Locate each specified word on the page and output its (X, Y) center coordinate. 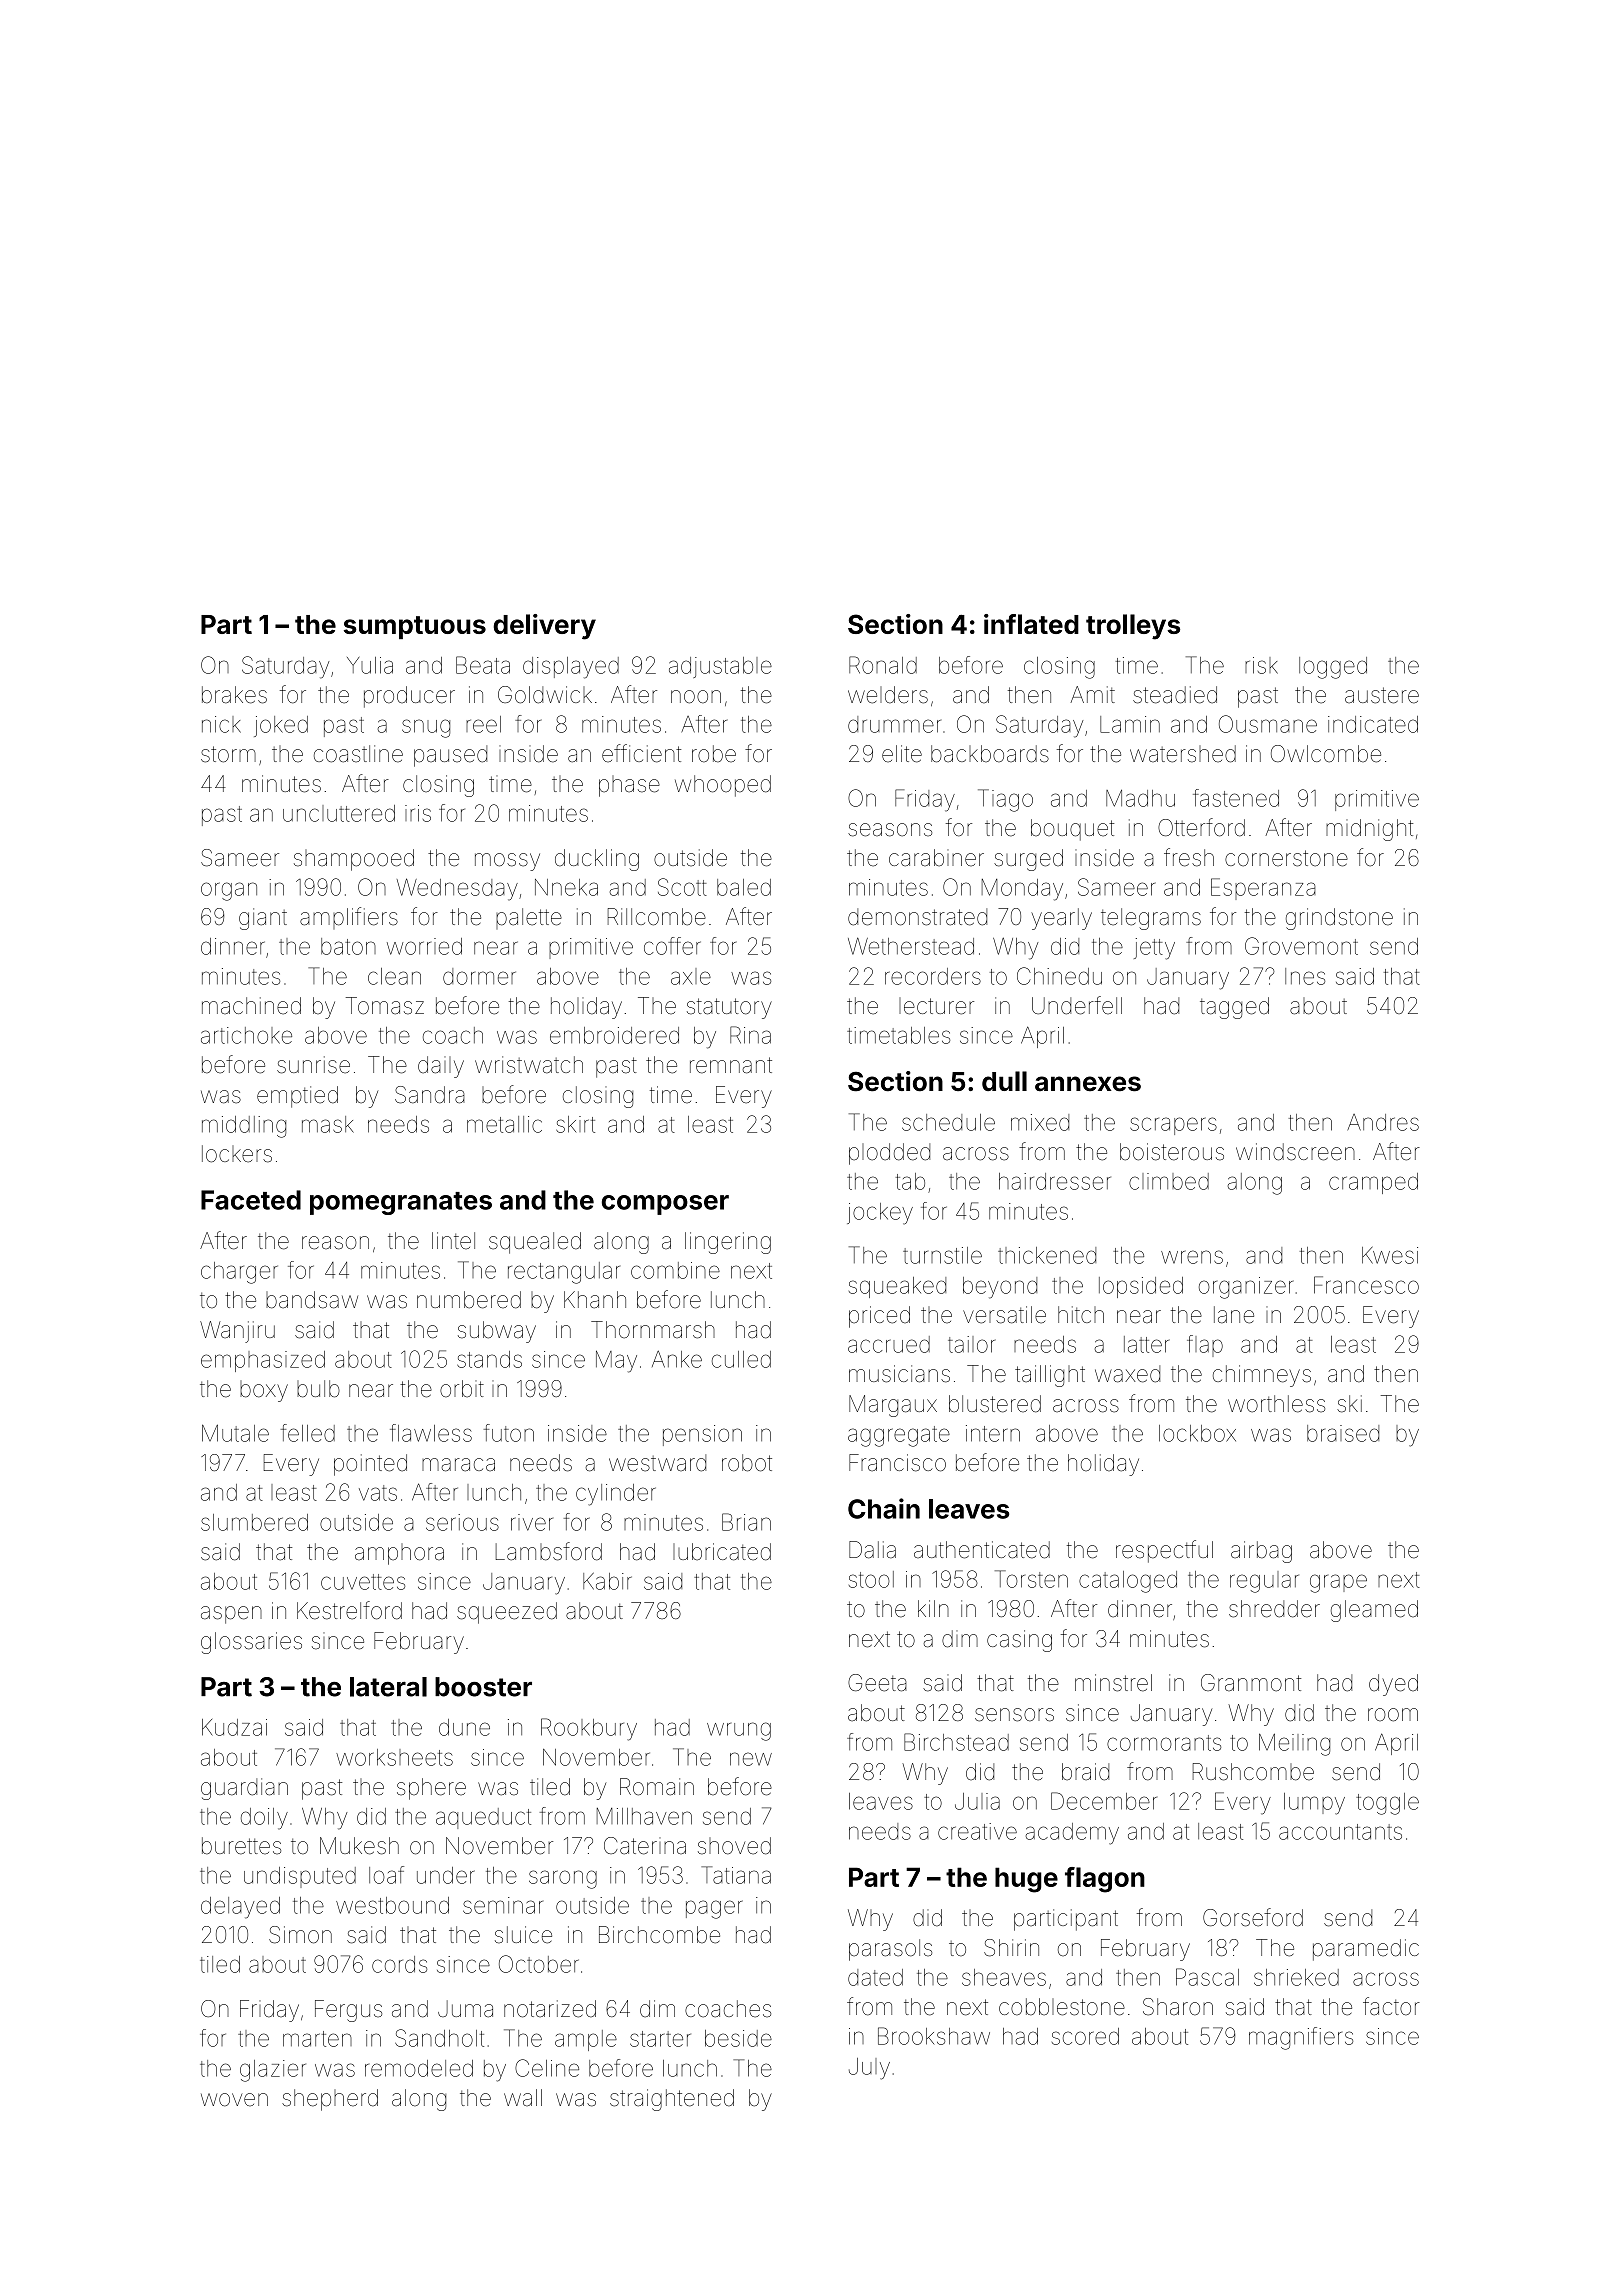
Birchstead (956, 1742)
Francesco (1366, 1285)
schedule (948, 1122)
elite (902, 754)
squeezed (507, 1613)
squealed (535, 1243)
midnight (1369, 830)
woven (234, 2100)
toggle (1387, 1804)
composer (665, 1205)
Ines (1305, 976)
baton (348, 946)
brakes (234, 695)
